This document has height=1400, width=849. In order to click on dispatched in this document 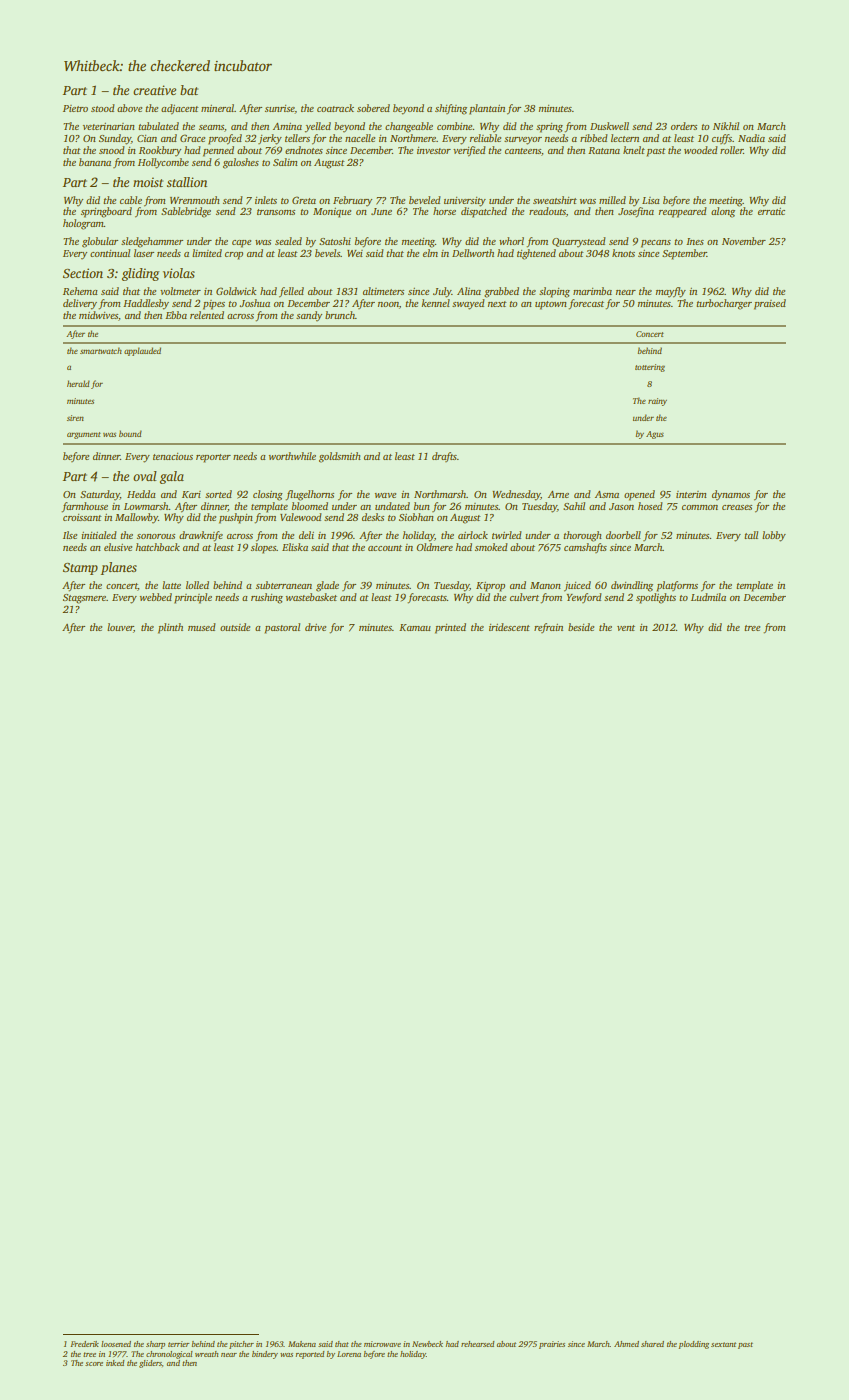, I will do `click(484, 212)`.
